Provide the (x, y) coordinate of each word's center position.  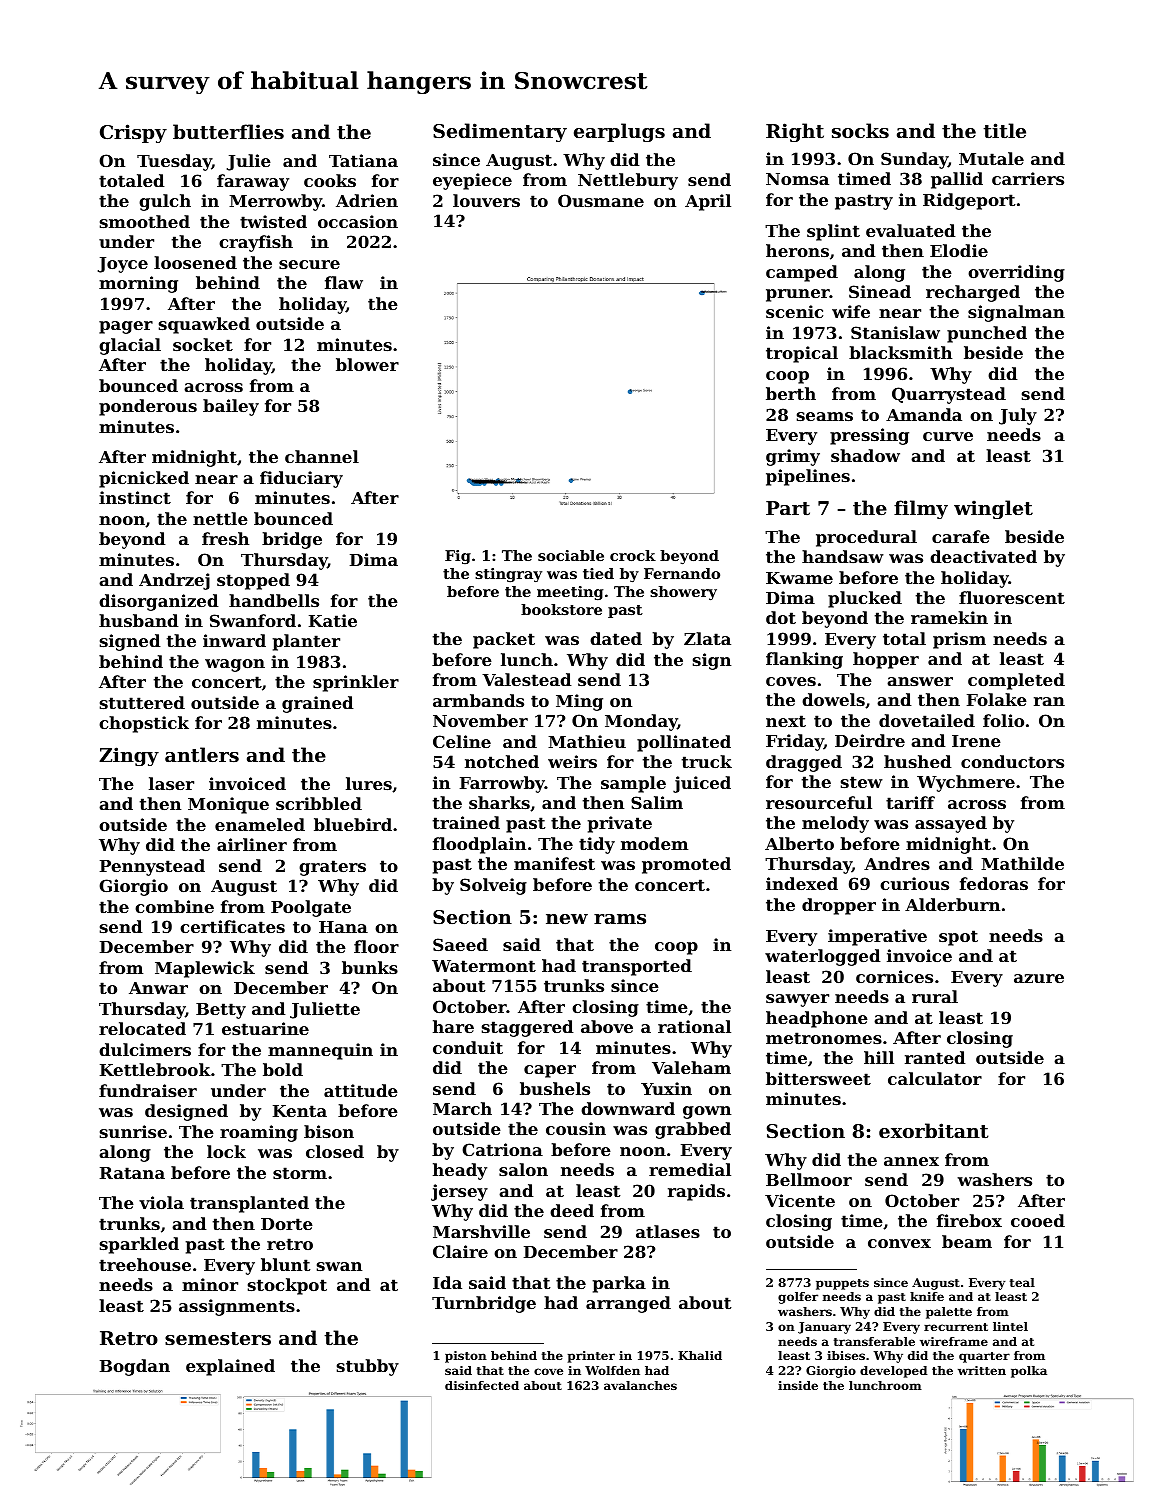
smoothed (145, 221)
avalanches (640, 1385)
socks (860, 130)
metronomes (824, 1038)
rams (620, 919)
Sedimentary (500, 132)
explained (230, 1367)
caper (550, 1071)
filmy (921, 509)
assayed (951, 824)
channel (322, 456)
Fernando (682, 573)
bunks (370, 967)
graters (332, 868)
